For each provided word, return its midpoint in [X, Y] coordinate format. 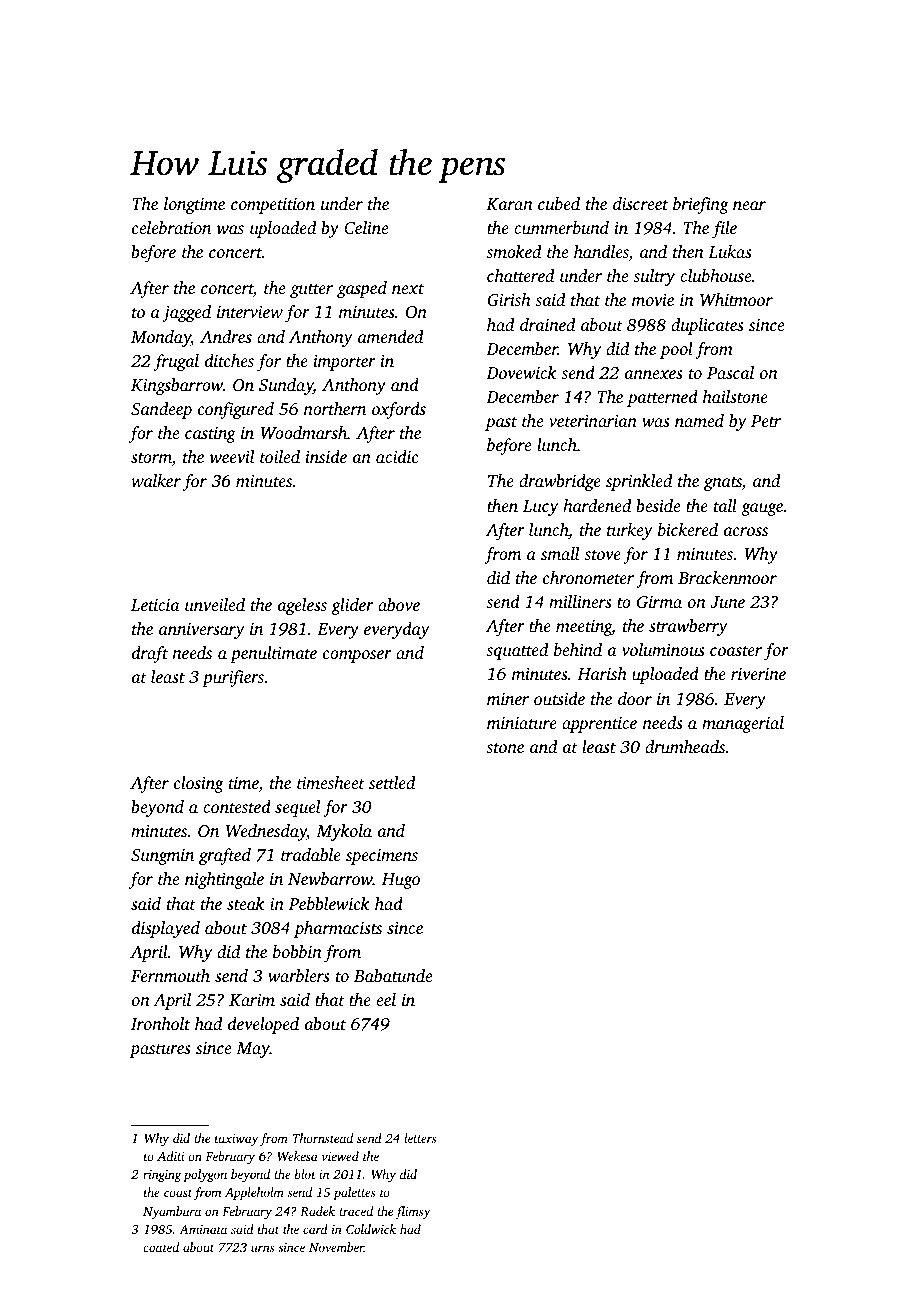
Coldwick [371, 1229]
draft [150, 654]
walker [156, 480]
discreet [640, 203]
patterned [662, 398]
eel [386, 999]
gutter [311, 291]
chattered [520, 275]
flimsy [412, 1212]
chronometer [588, 577]
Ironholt [160, 1023]
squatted [517, 651]
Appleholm [254, 1193]
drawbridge [560, 482]
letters [420, 1138]
